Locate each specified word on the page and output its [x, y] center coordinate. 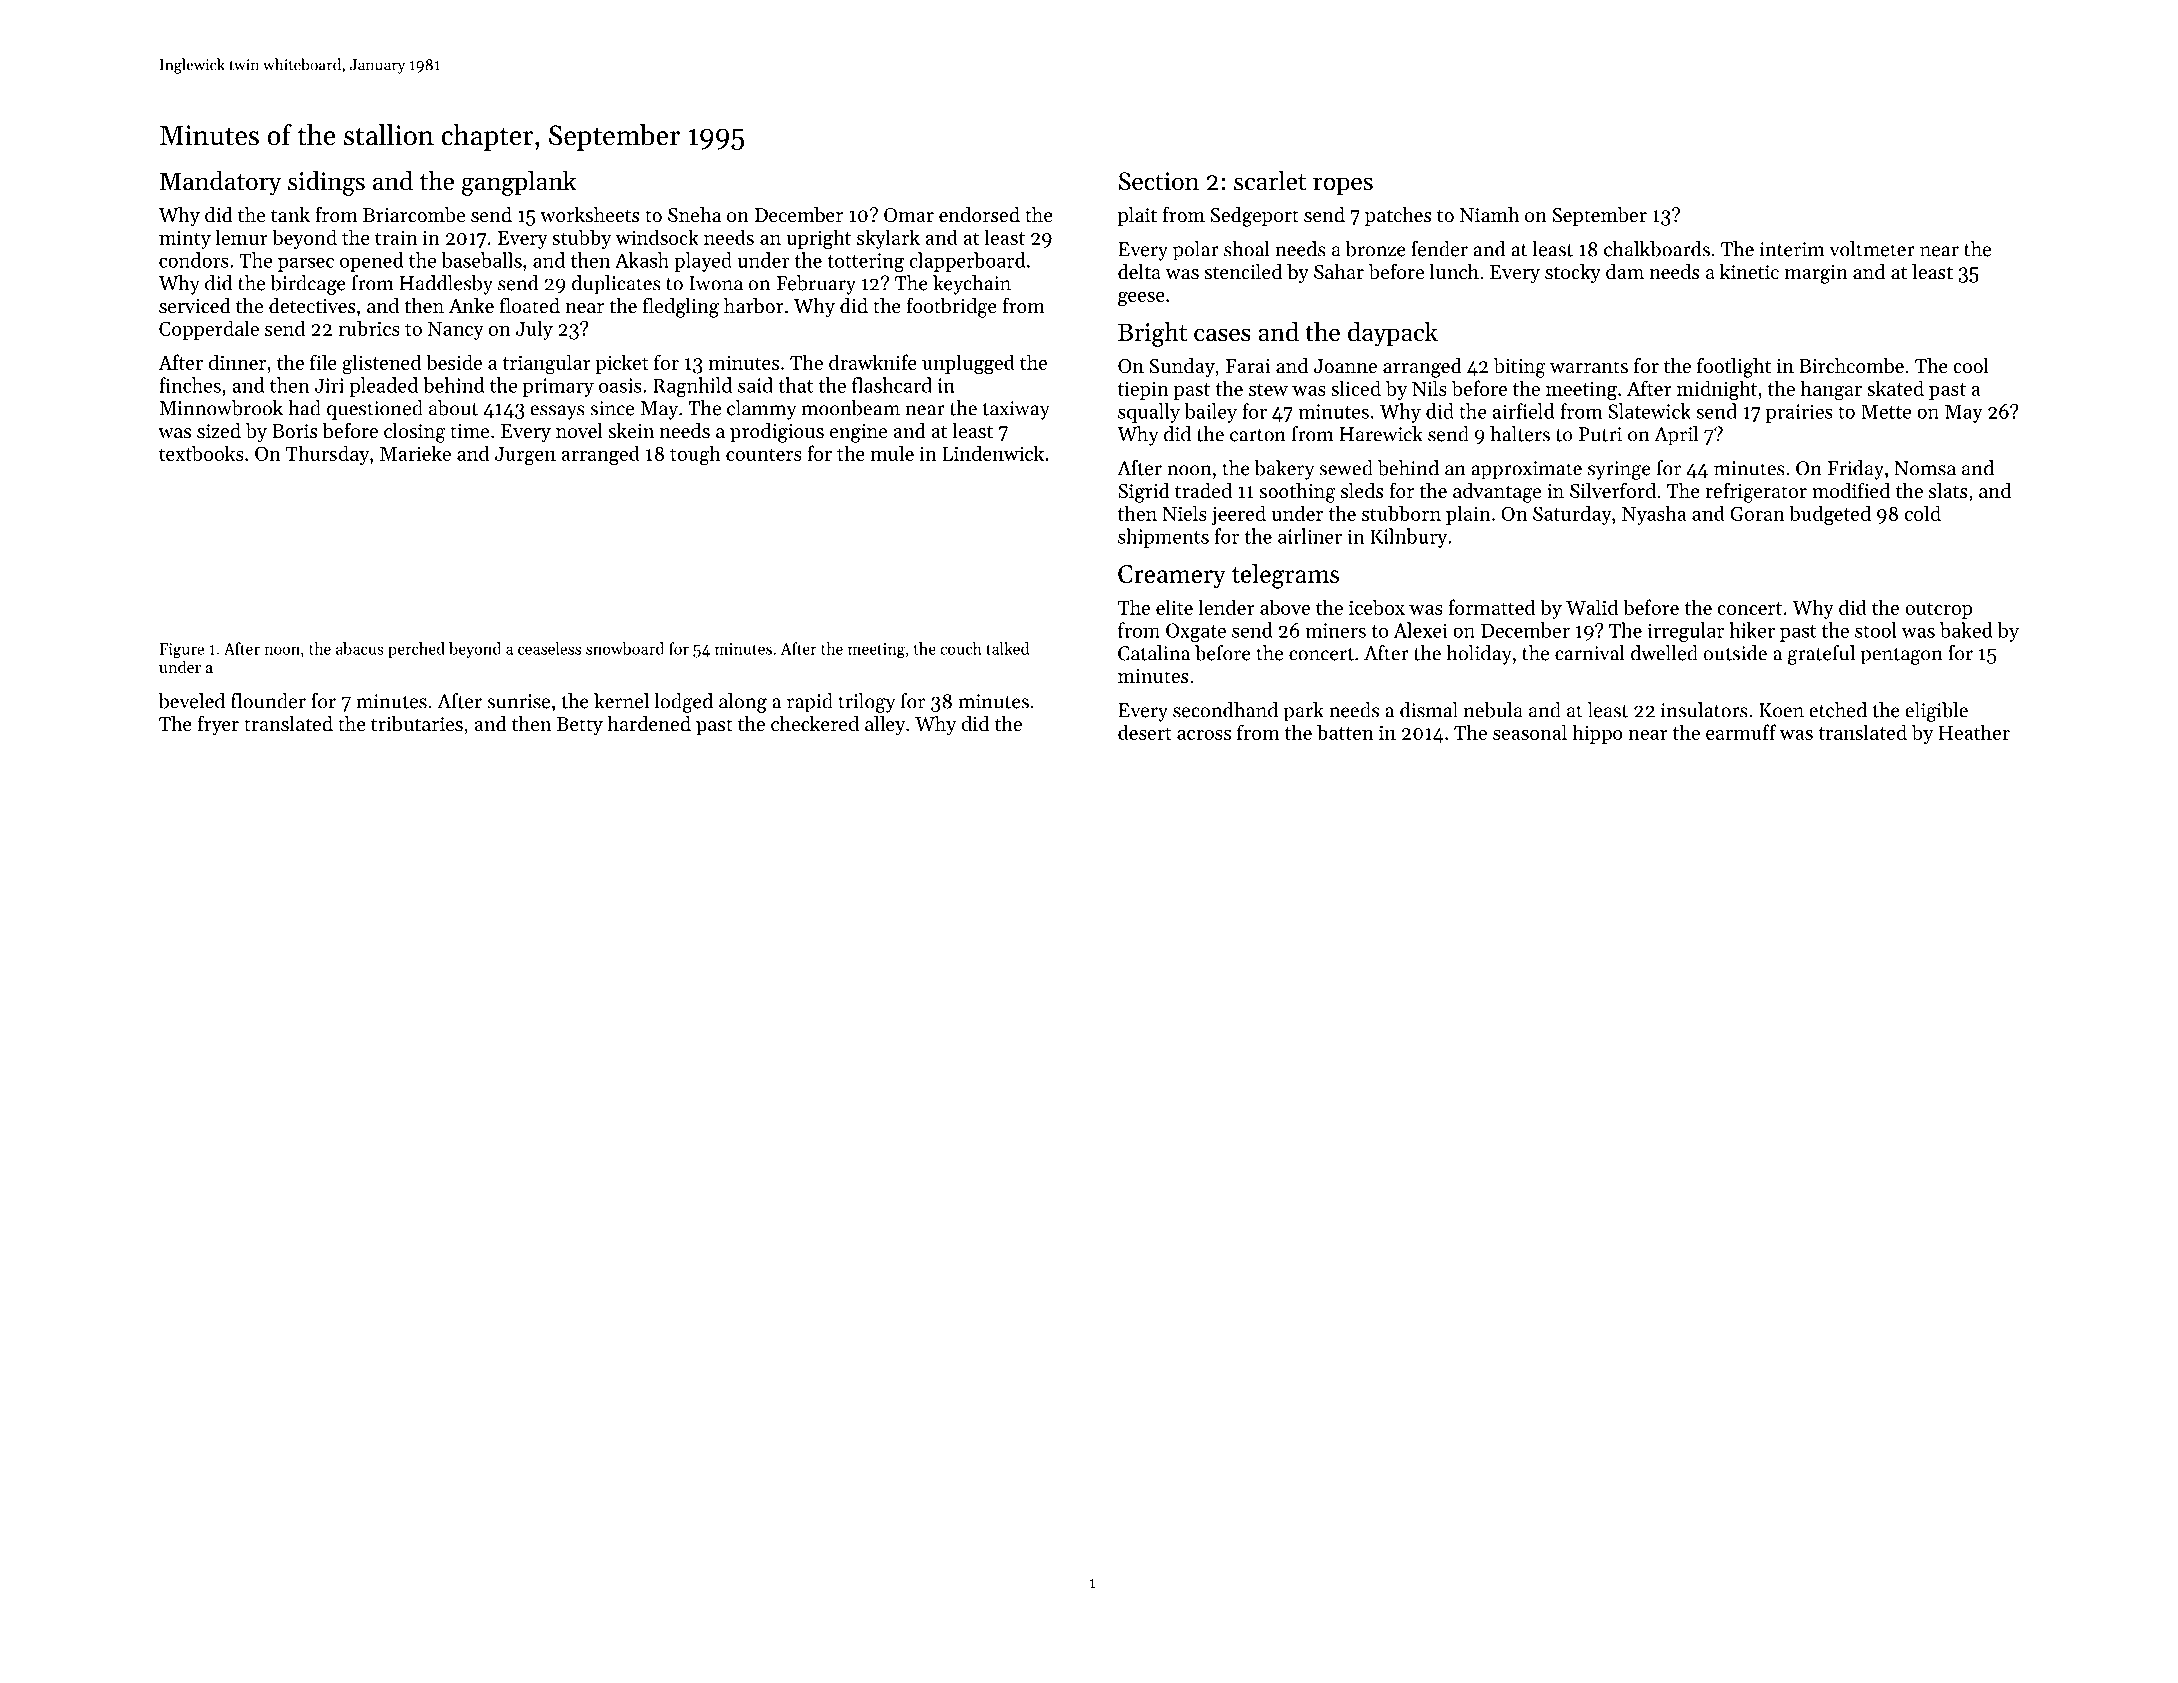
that [795, 385]
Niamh [1489, 214]
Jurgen [525, 456]
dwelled [1664, 653]
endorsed [979, 214]
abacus [360, 648]
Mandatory [221, 183]
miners [1335, 630]
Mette [1886, 411]
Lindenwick [993, 453]
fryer [218, 725]
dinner [237, 362]
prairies [1799, 413]
